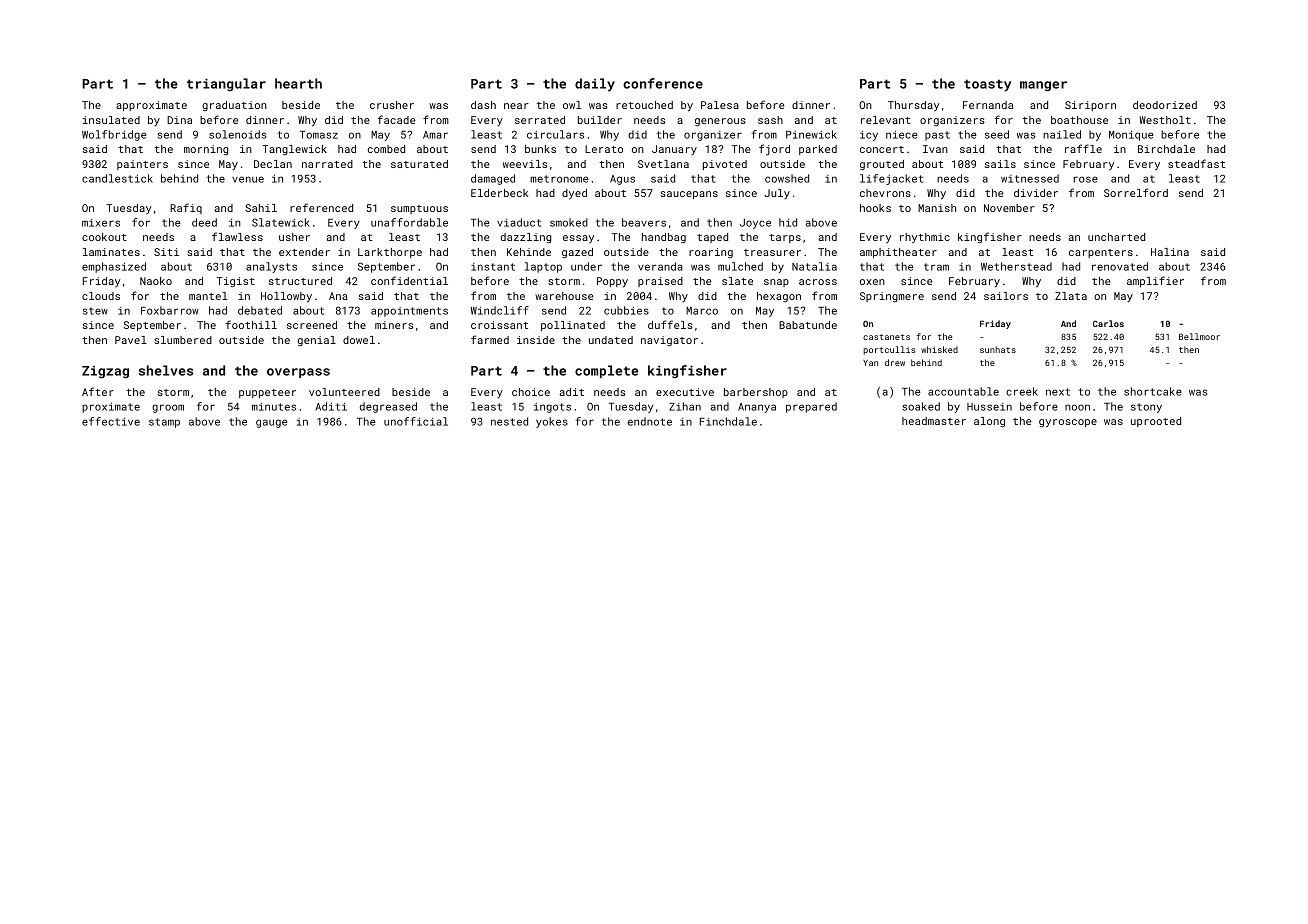 Image resolution: width=1308 pixels, height=924 pixels. What do you see at coordinates (1155, 281) in the screenshot?
I see `amplifier` at bounding box center [1155, 281].
